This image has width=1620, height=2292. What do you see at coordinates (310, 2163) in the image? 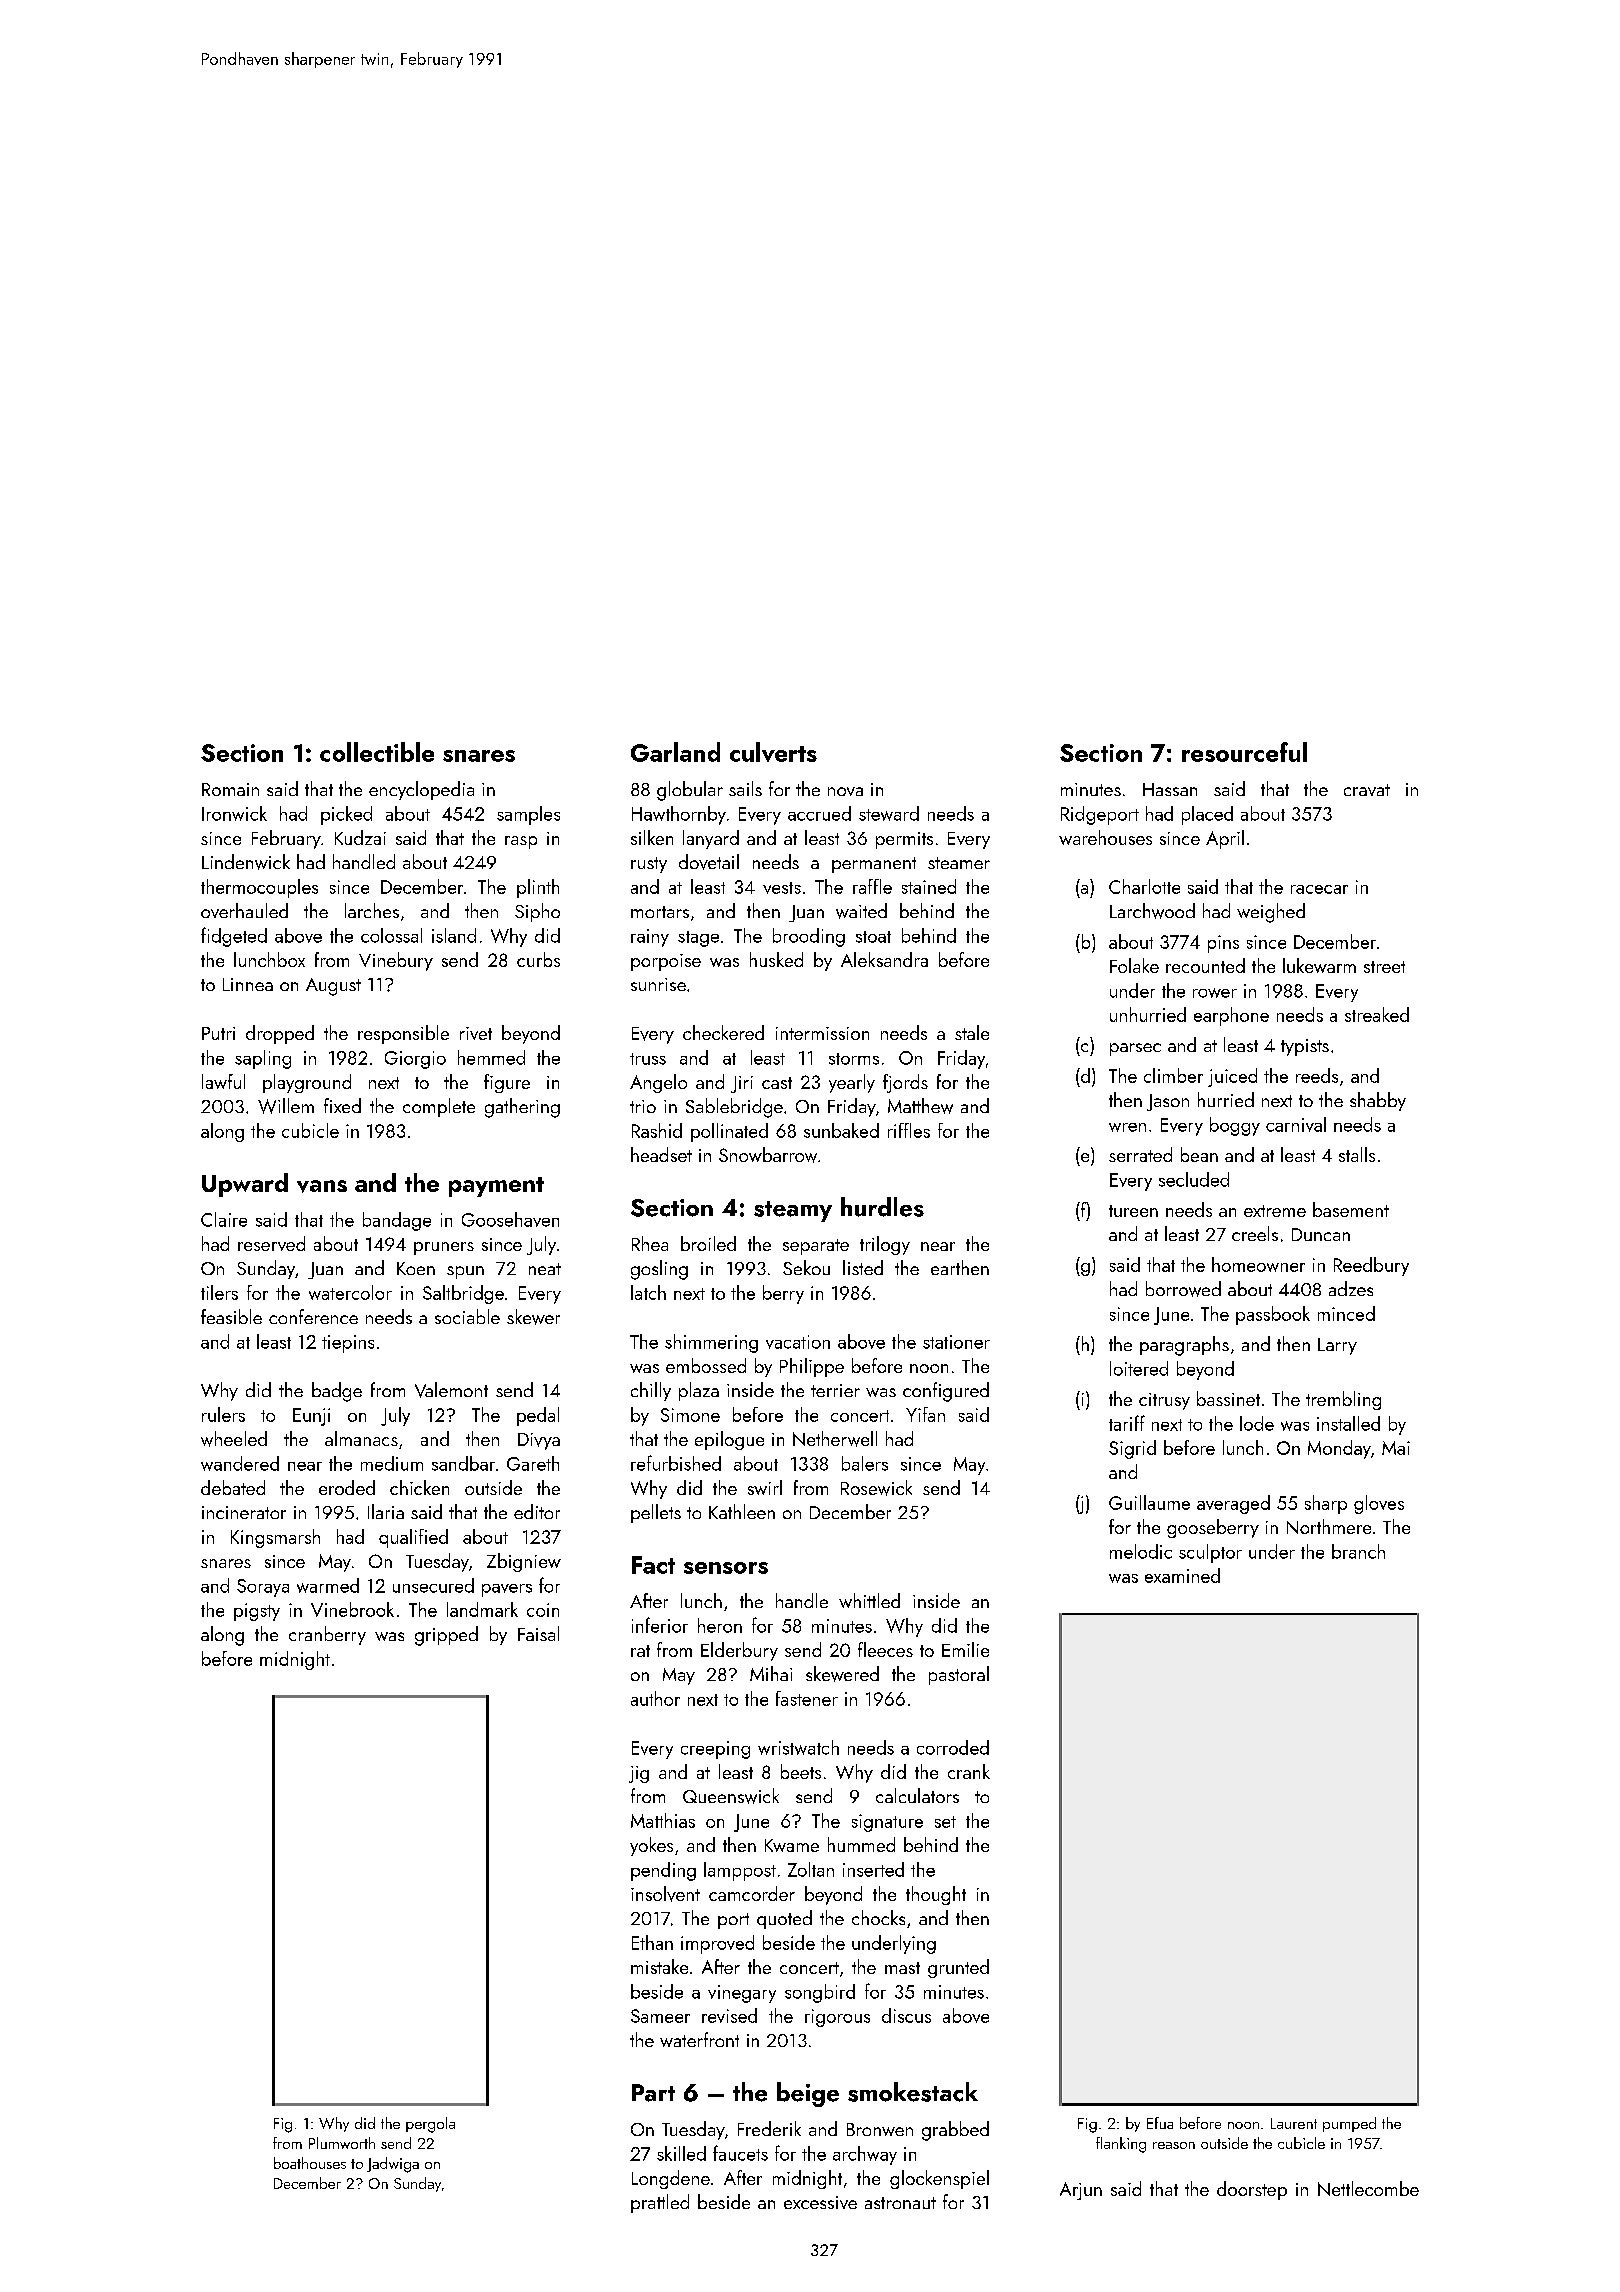
I see `boathouses` at bounding box center [310, 2163].
